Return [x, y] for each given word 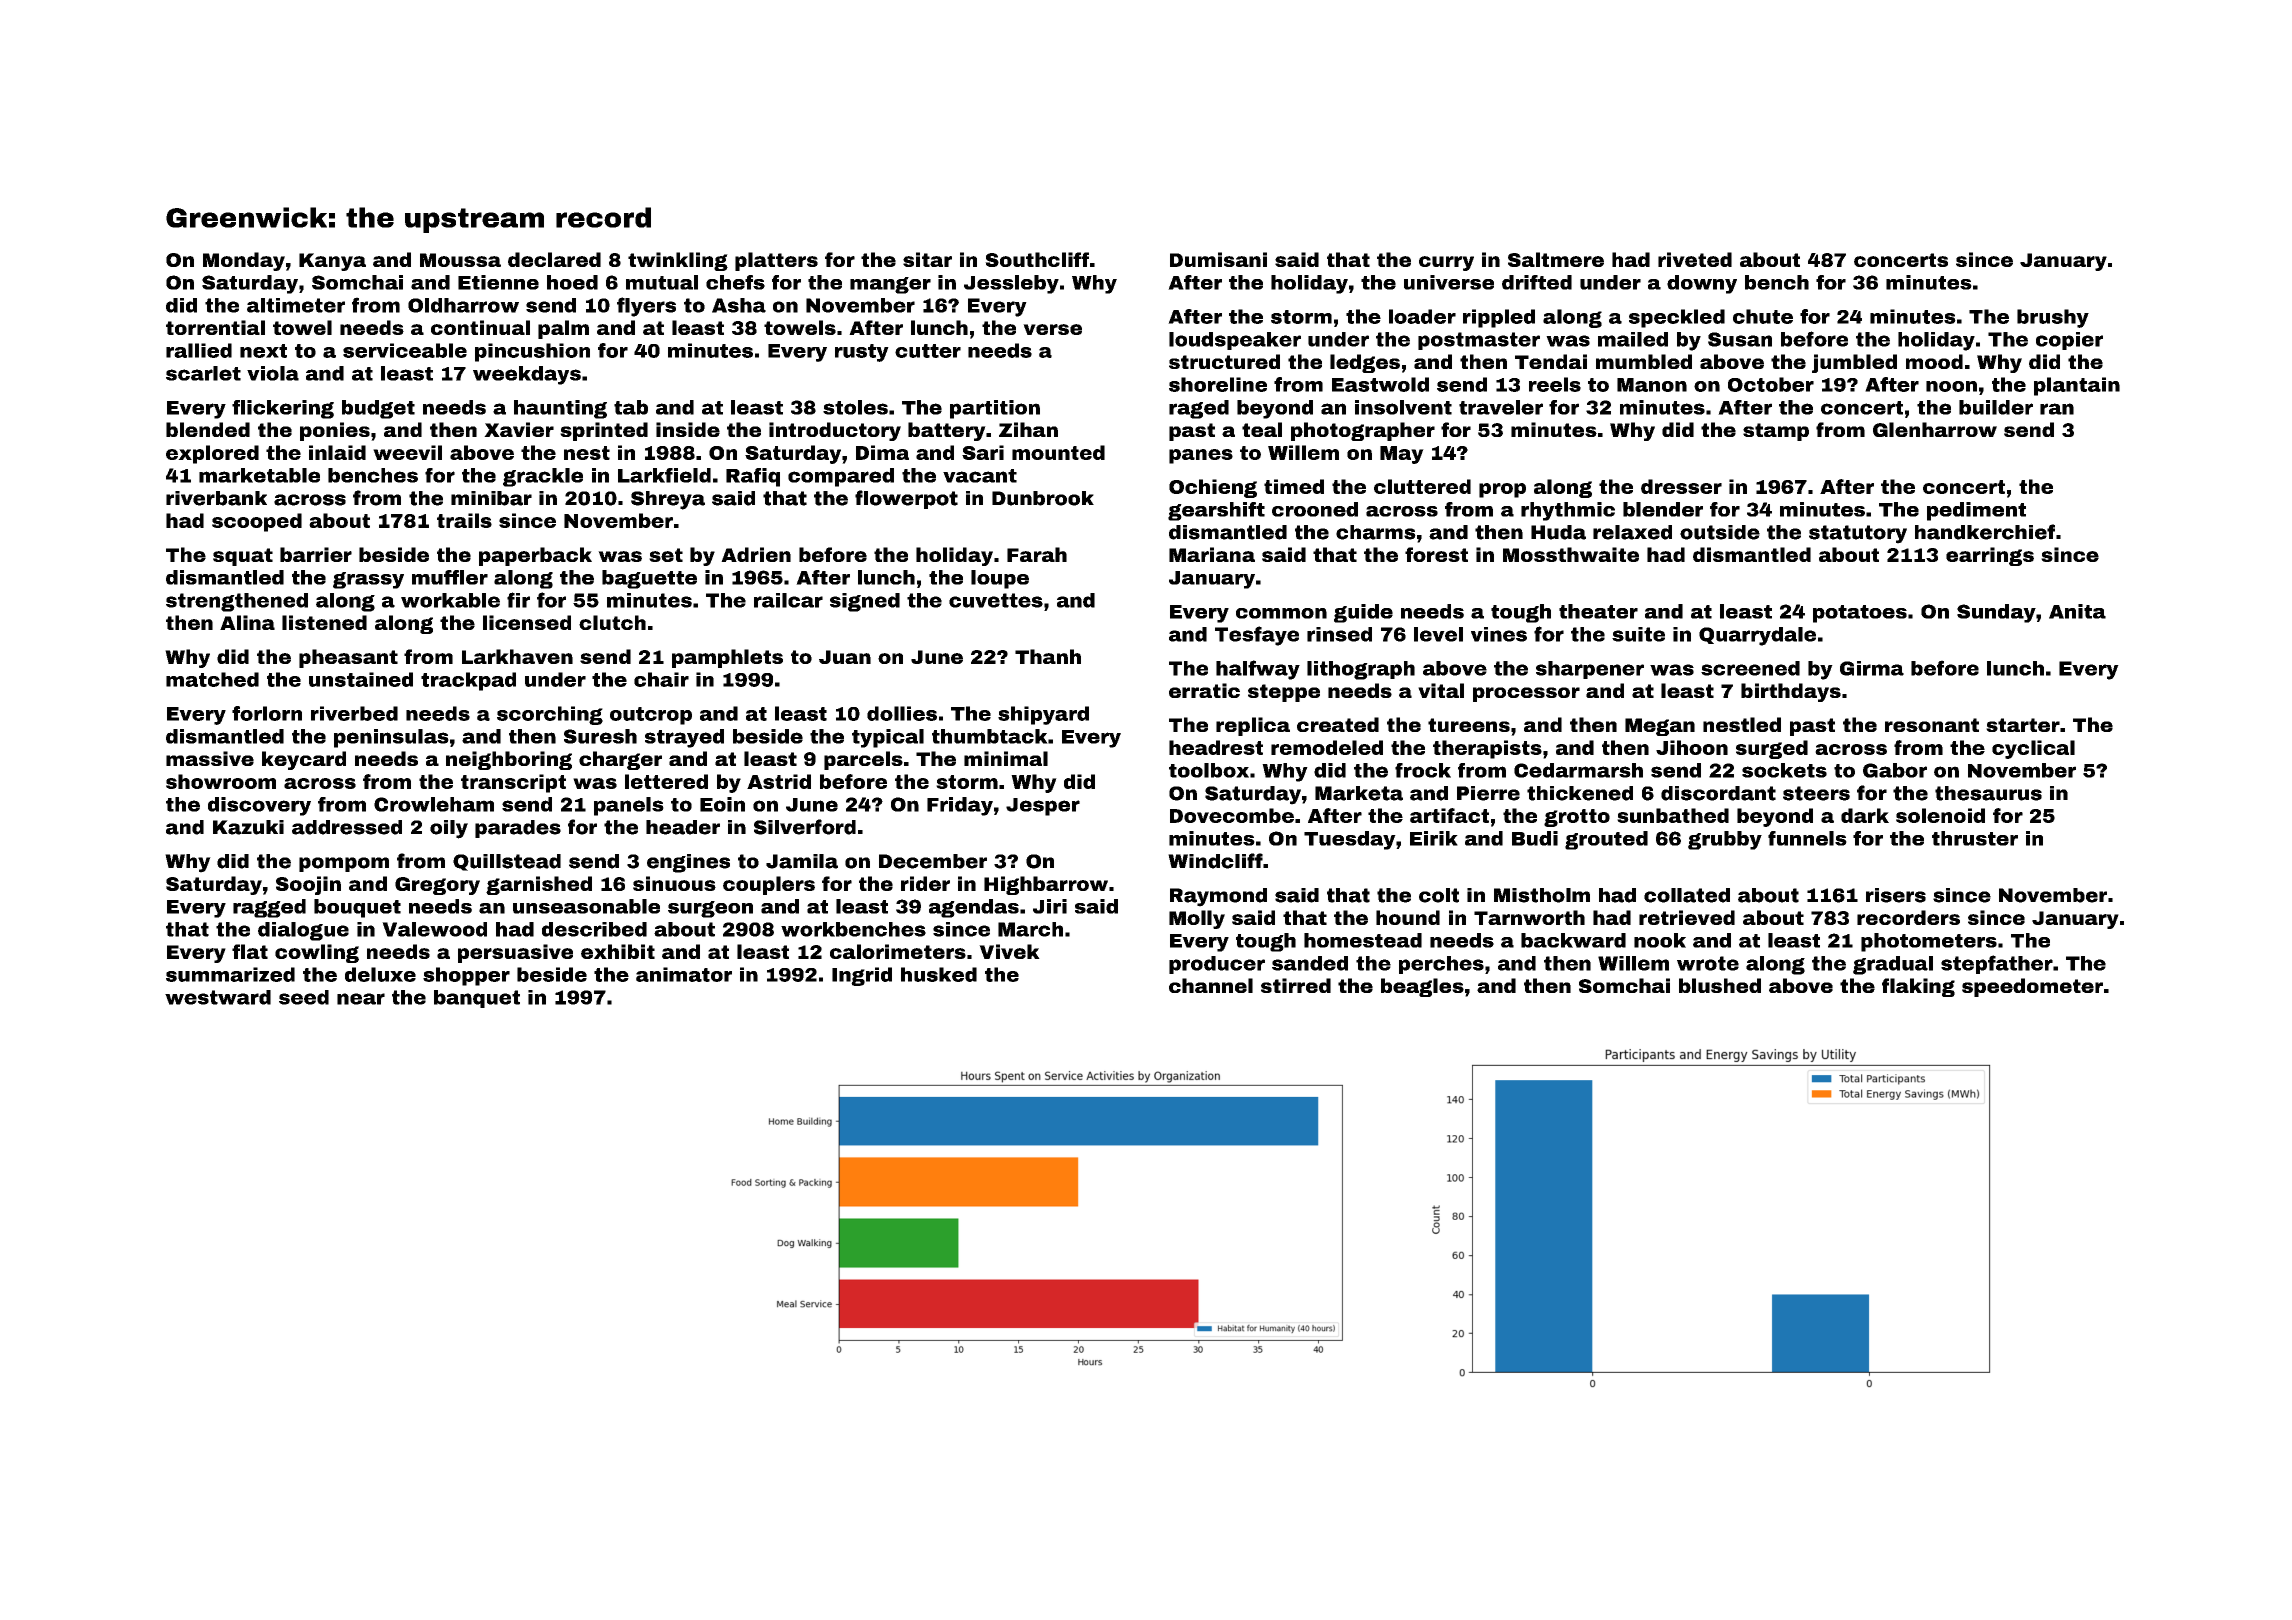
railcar [788, 600]
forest [1436, 554]
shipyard [1043, 715]
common [1281, 613]
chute [1763, 316]
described [594, 929]
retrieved [1687, 917]
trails [464, 520]
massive [210, 758]
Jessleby [1011, 284]
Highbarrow [1046, 885]
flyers [646, 307]
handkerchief [1985, 532]
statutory [1858, 534]
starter [2023, 725]
